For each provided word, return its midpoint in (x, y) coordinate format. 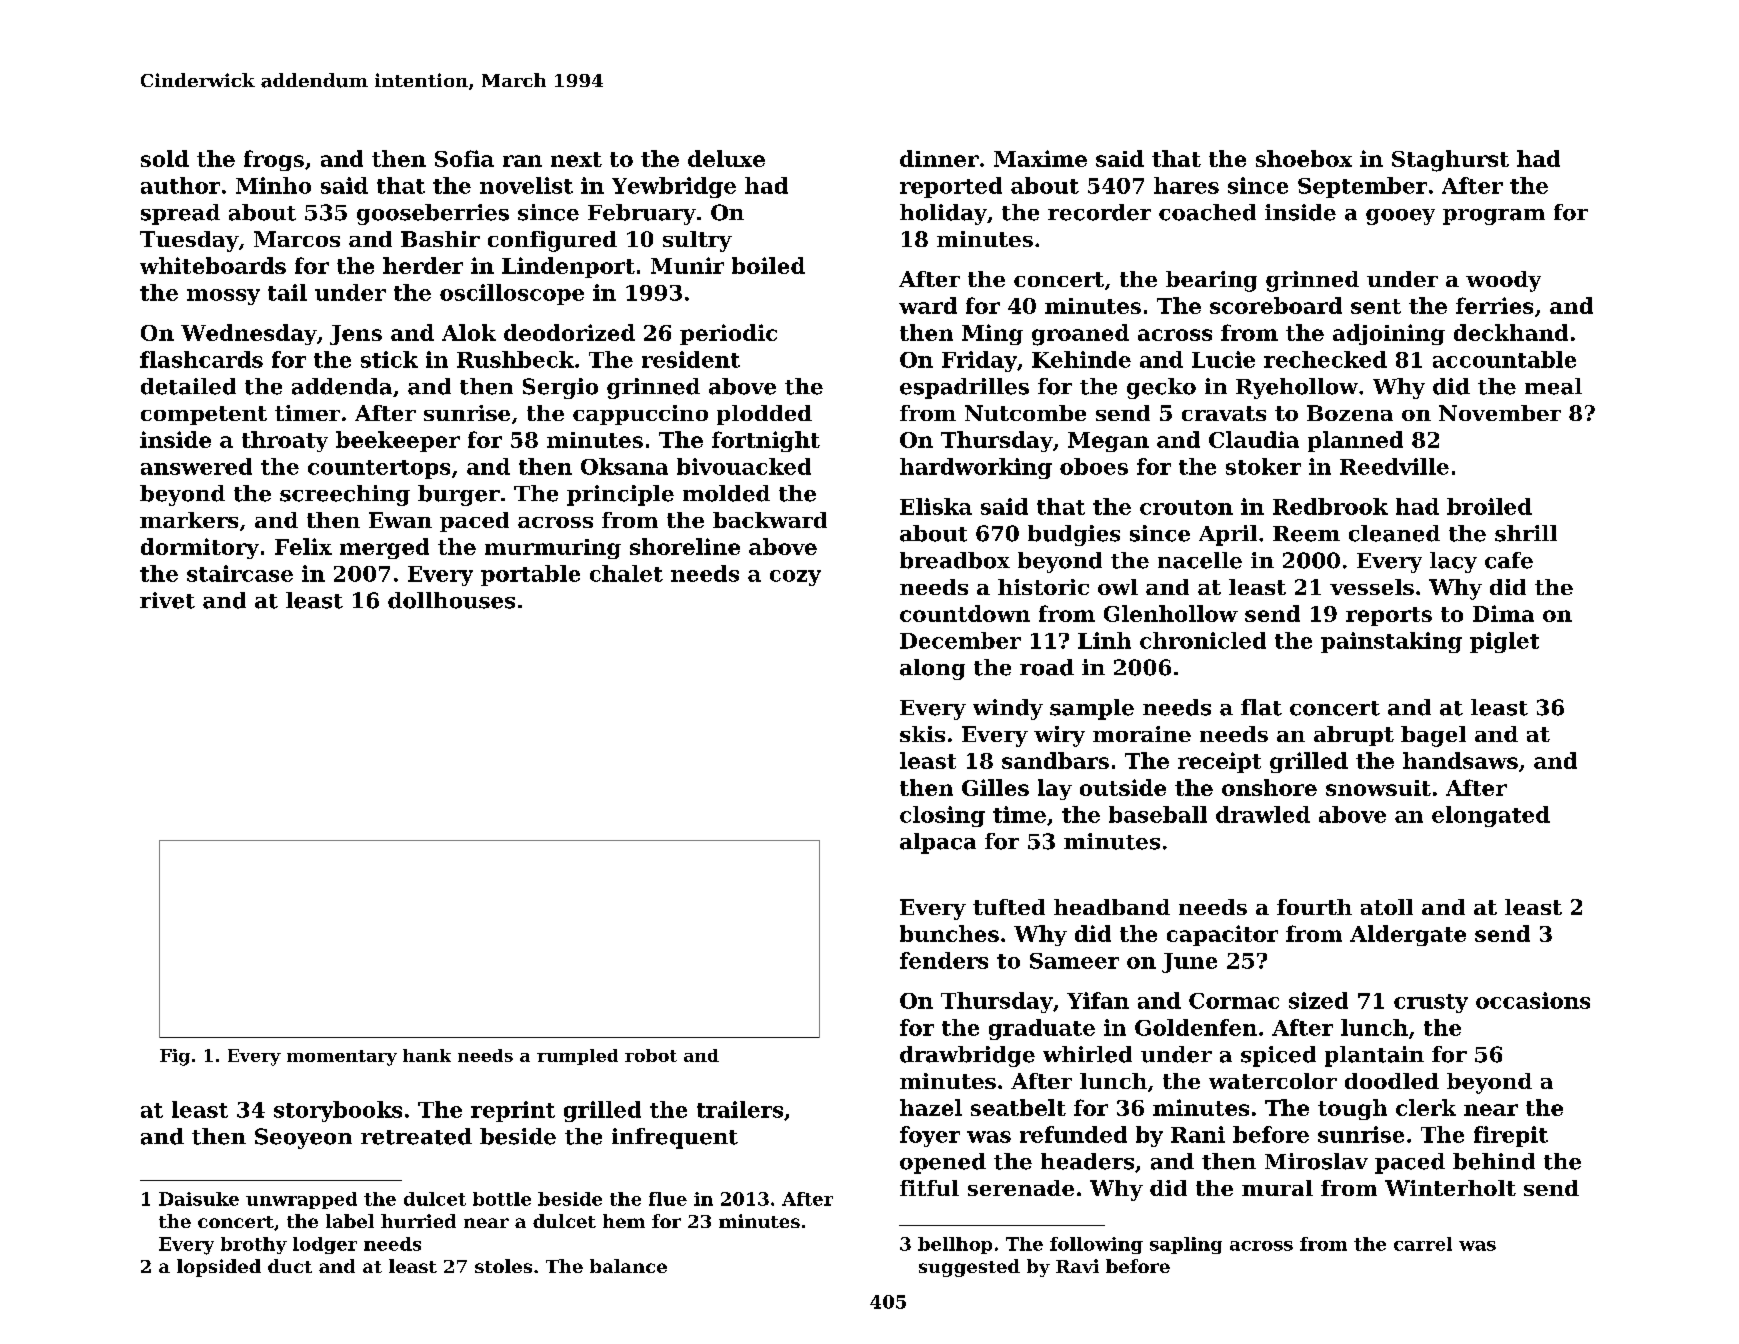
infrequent (675, 1138)
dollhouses (451, 600)
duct (290, 1266)
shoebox (1304, 158)
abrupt (1354, 736)
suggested (969, 1268)
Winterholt (1450, 1188)
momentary (342, 1058)
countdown (965, 613)
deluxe (726, 158)
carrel (1423, 1244)
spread (180, 214)
